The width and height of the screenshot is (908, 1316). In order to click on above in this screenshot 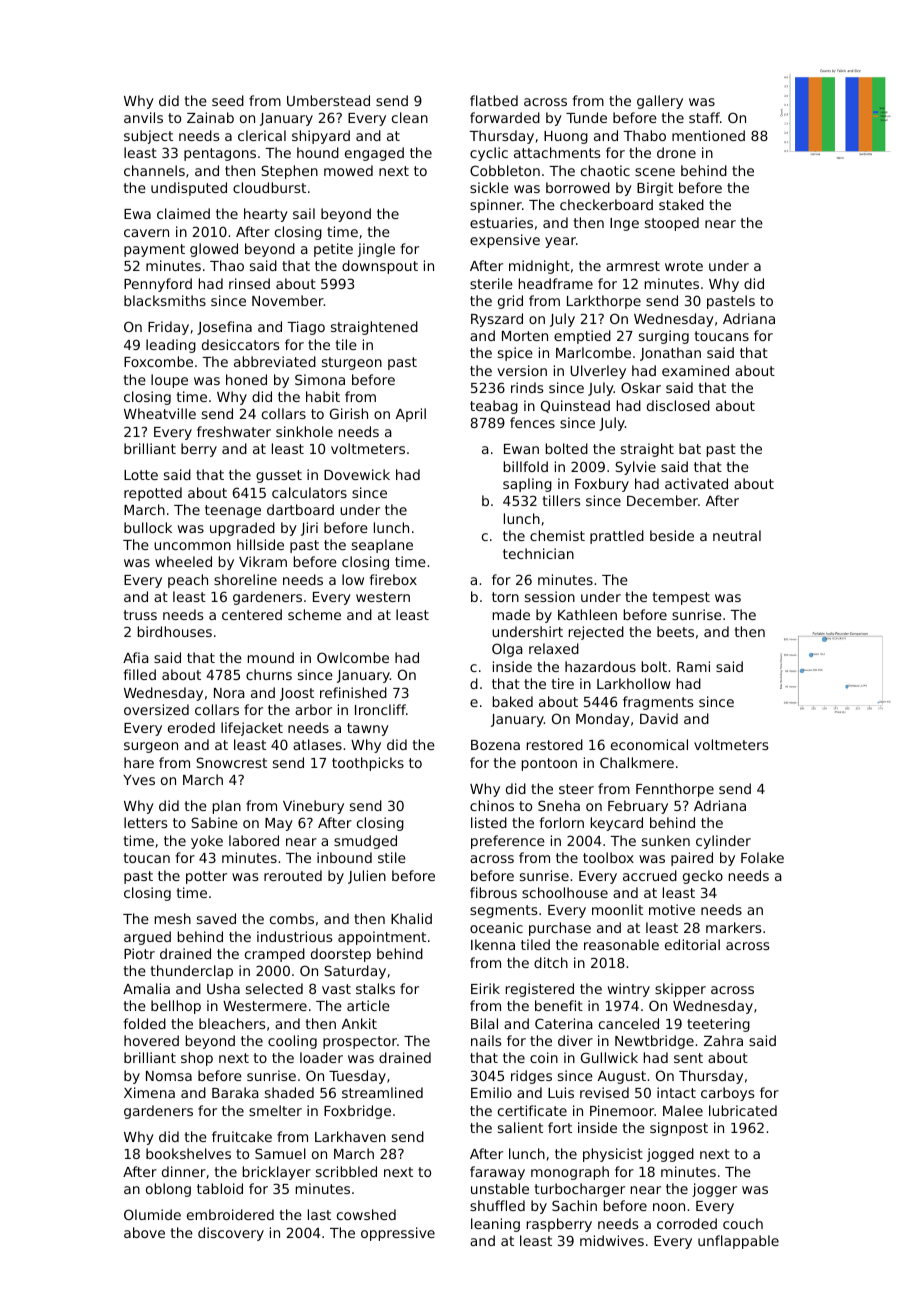, I will do `click(144, 1232)`.
